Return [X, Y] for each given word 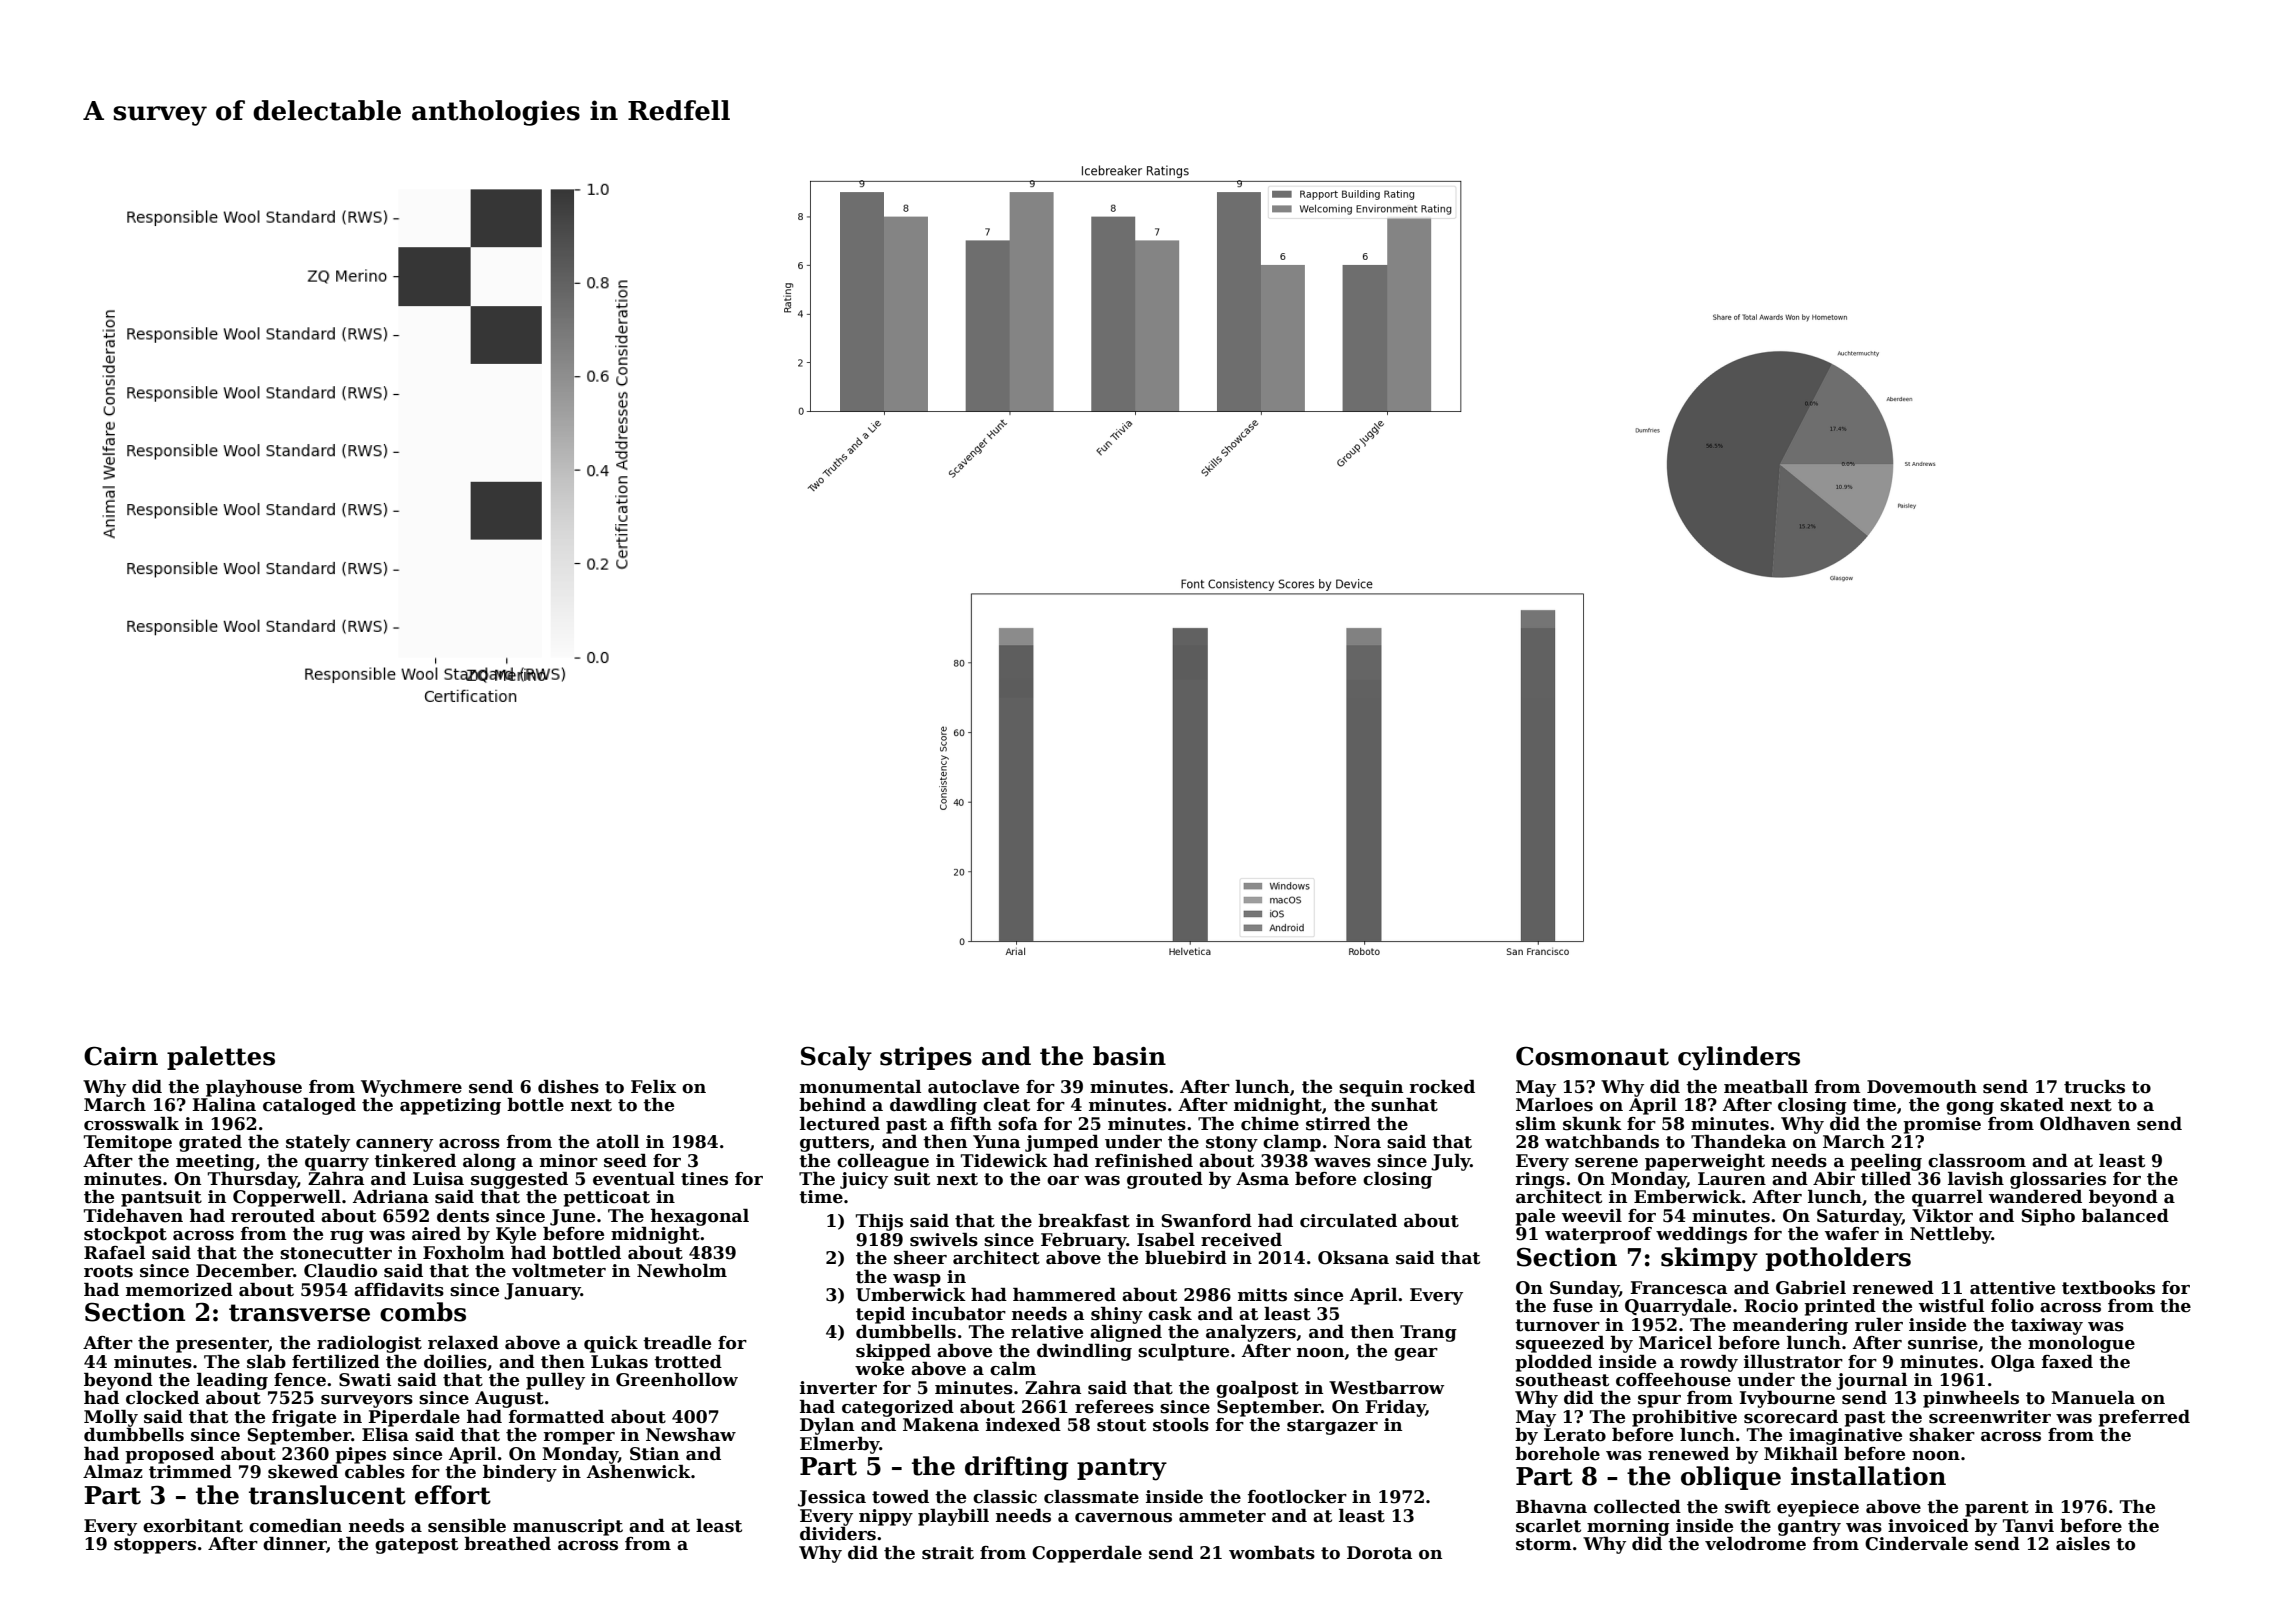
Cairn [121, 1056]
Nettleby [1951, 1235]
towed [900, 1497]
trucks [2094, 1087]
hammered [1064, 1295]
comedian [295, 1526]
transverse [299, 1313]
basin [1129, 1056]
